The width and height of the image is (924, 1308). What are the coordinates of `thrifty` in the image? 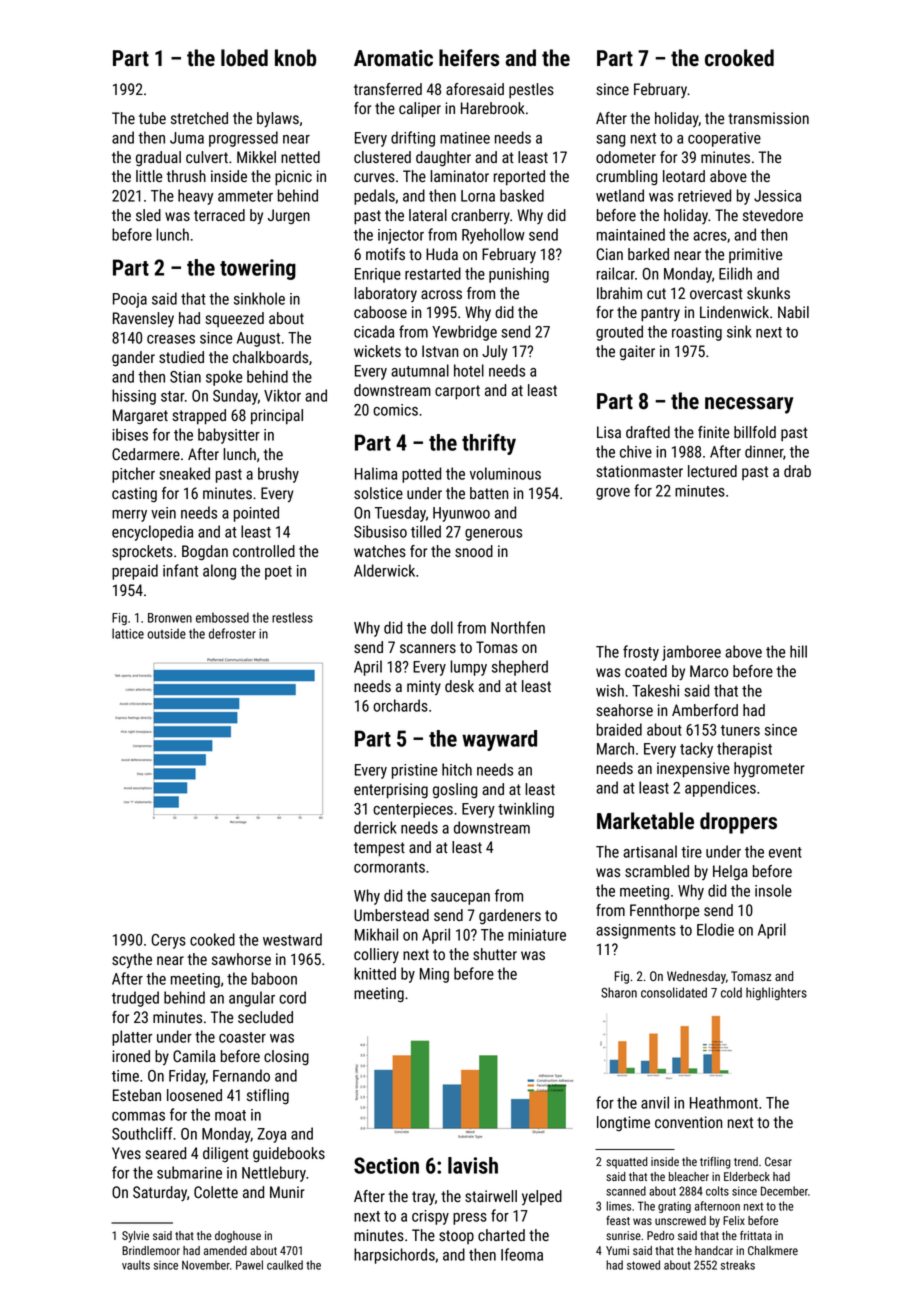 It's located at (489, 444).
